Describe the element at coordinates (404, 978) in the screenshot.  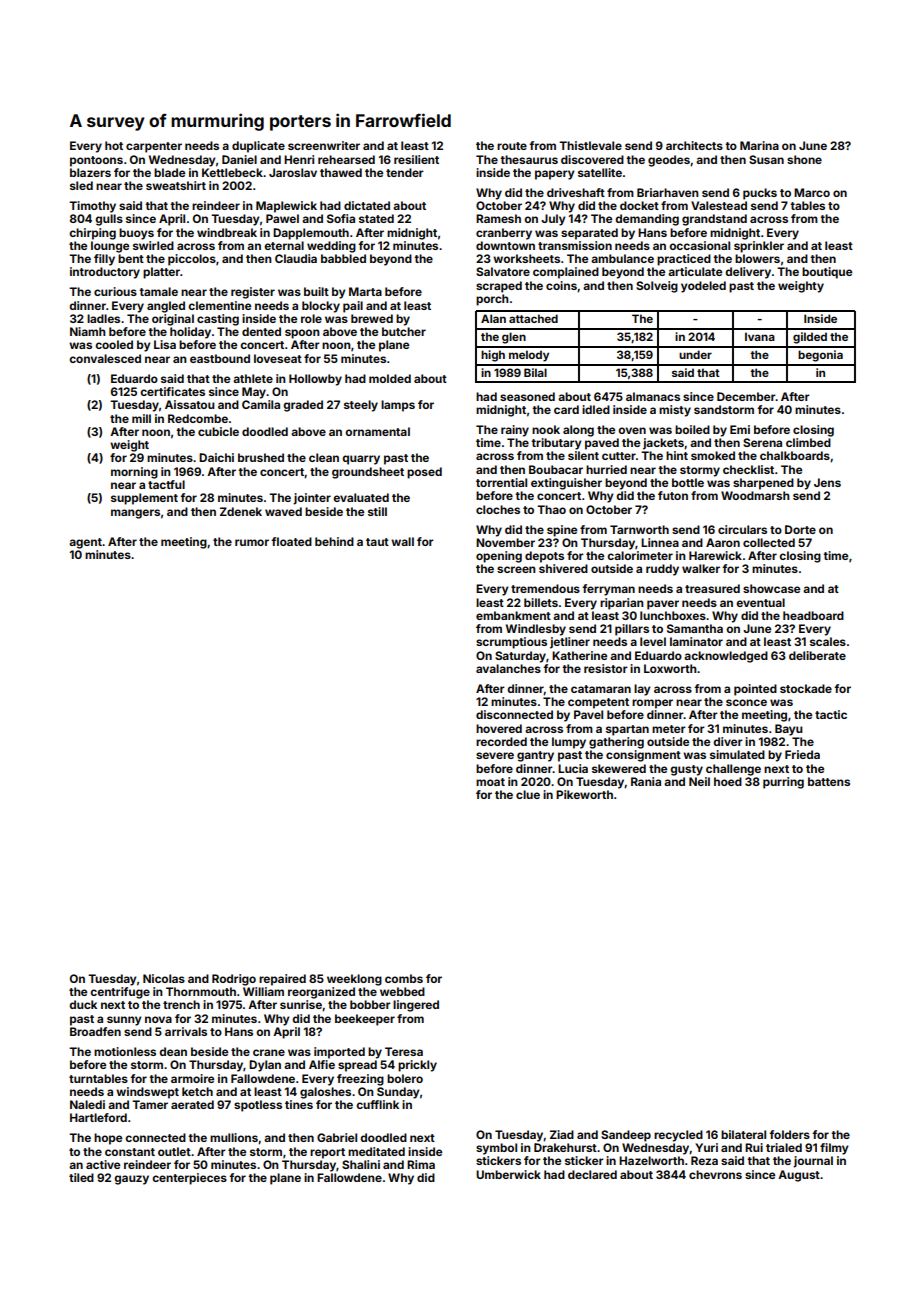
I see `combs` at that location.
